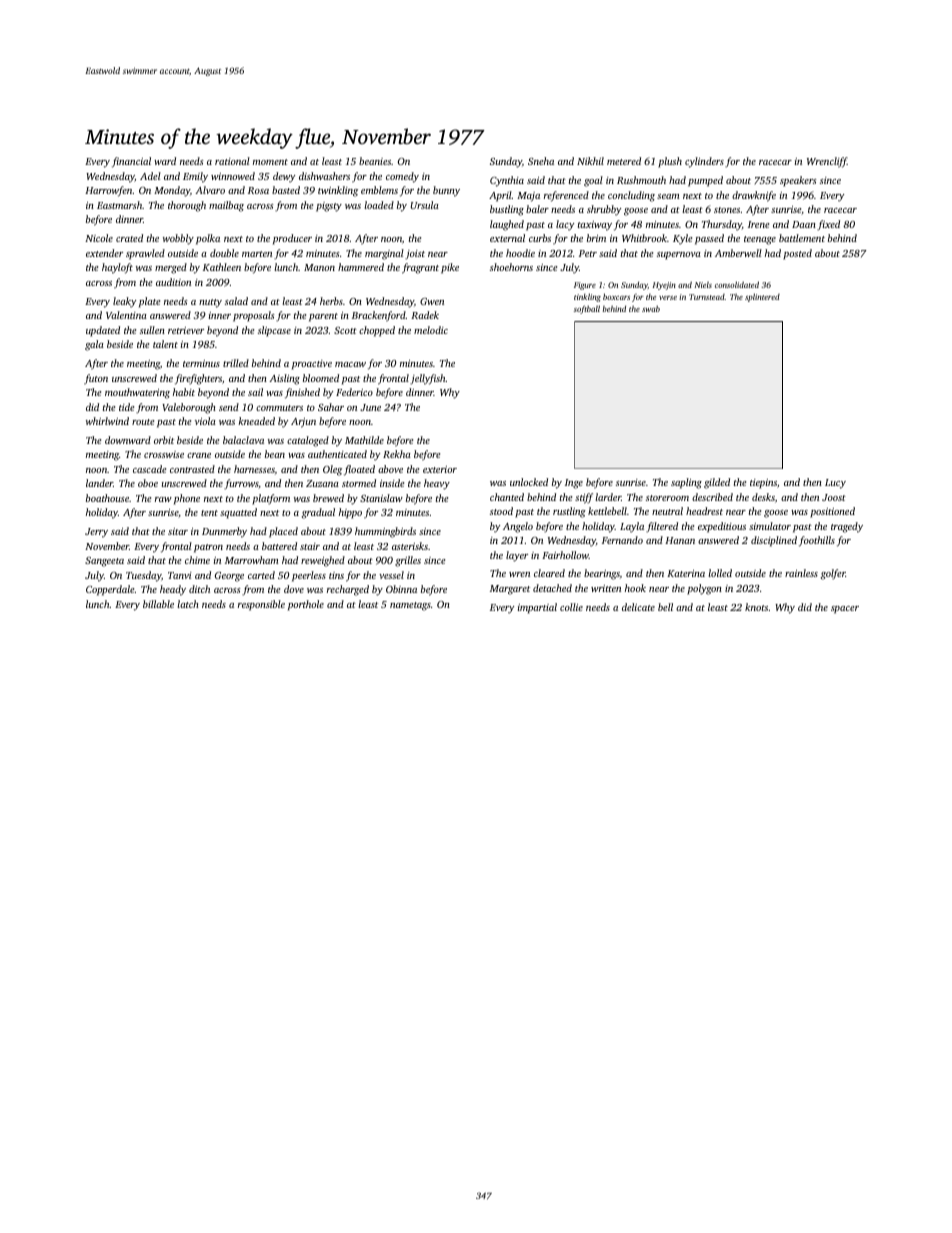 Image resolution: width=952 pixels, height=1233 pixels. Describe the element at coordinates (817, 541) in the screenshot. I see `foothills` at that location.
